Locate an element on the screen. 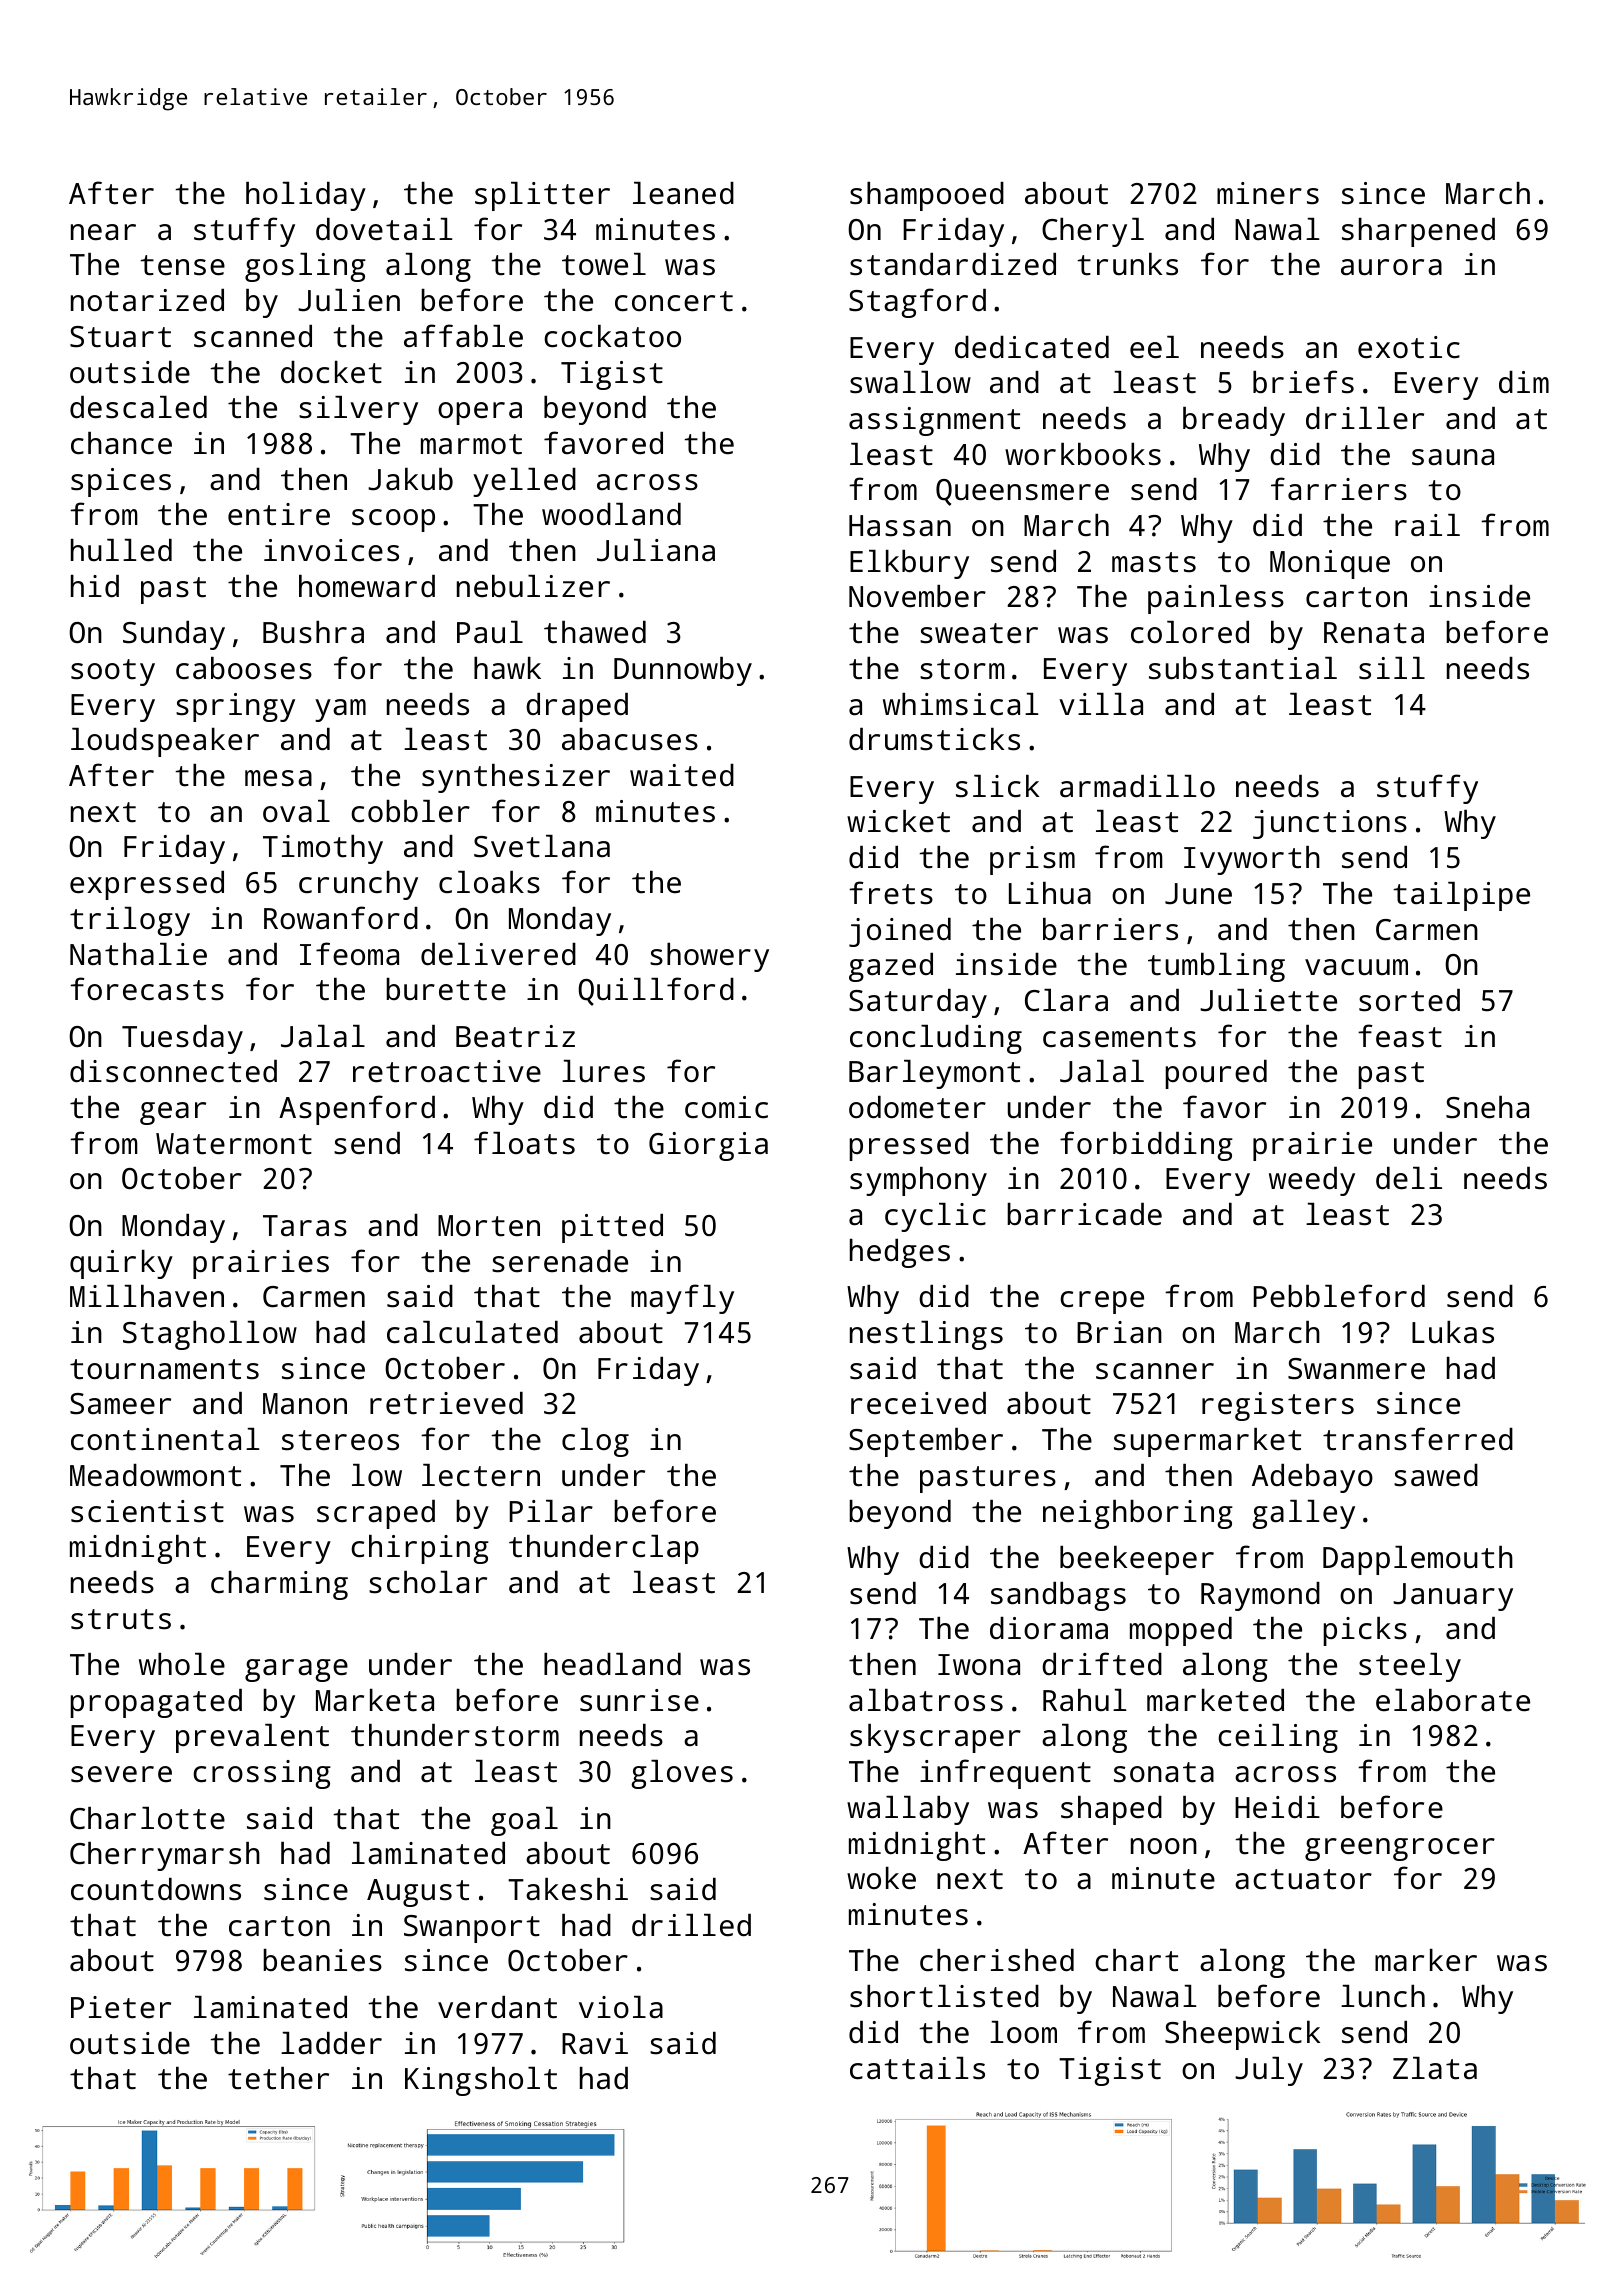 Image resolution: width=1620 pixels, height=2292 pixels. Zlata is located at coordinates (1435, 2068).
